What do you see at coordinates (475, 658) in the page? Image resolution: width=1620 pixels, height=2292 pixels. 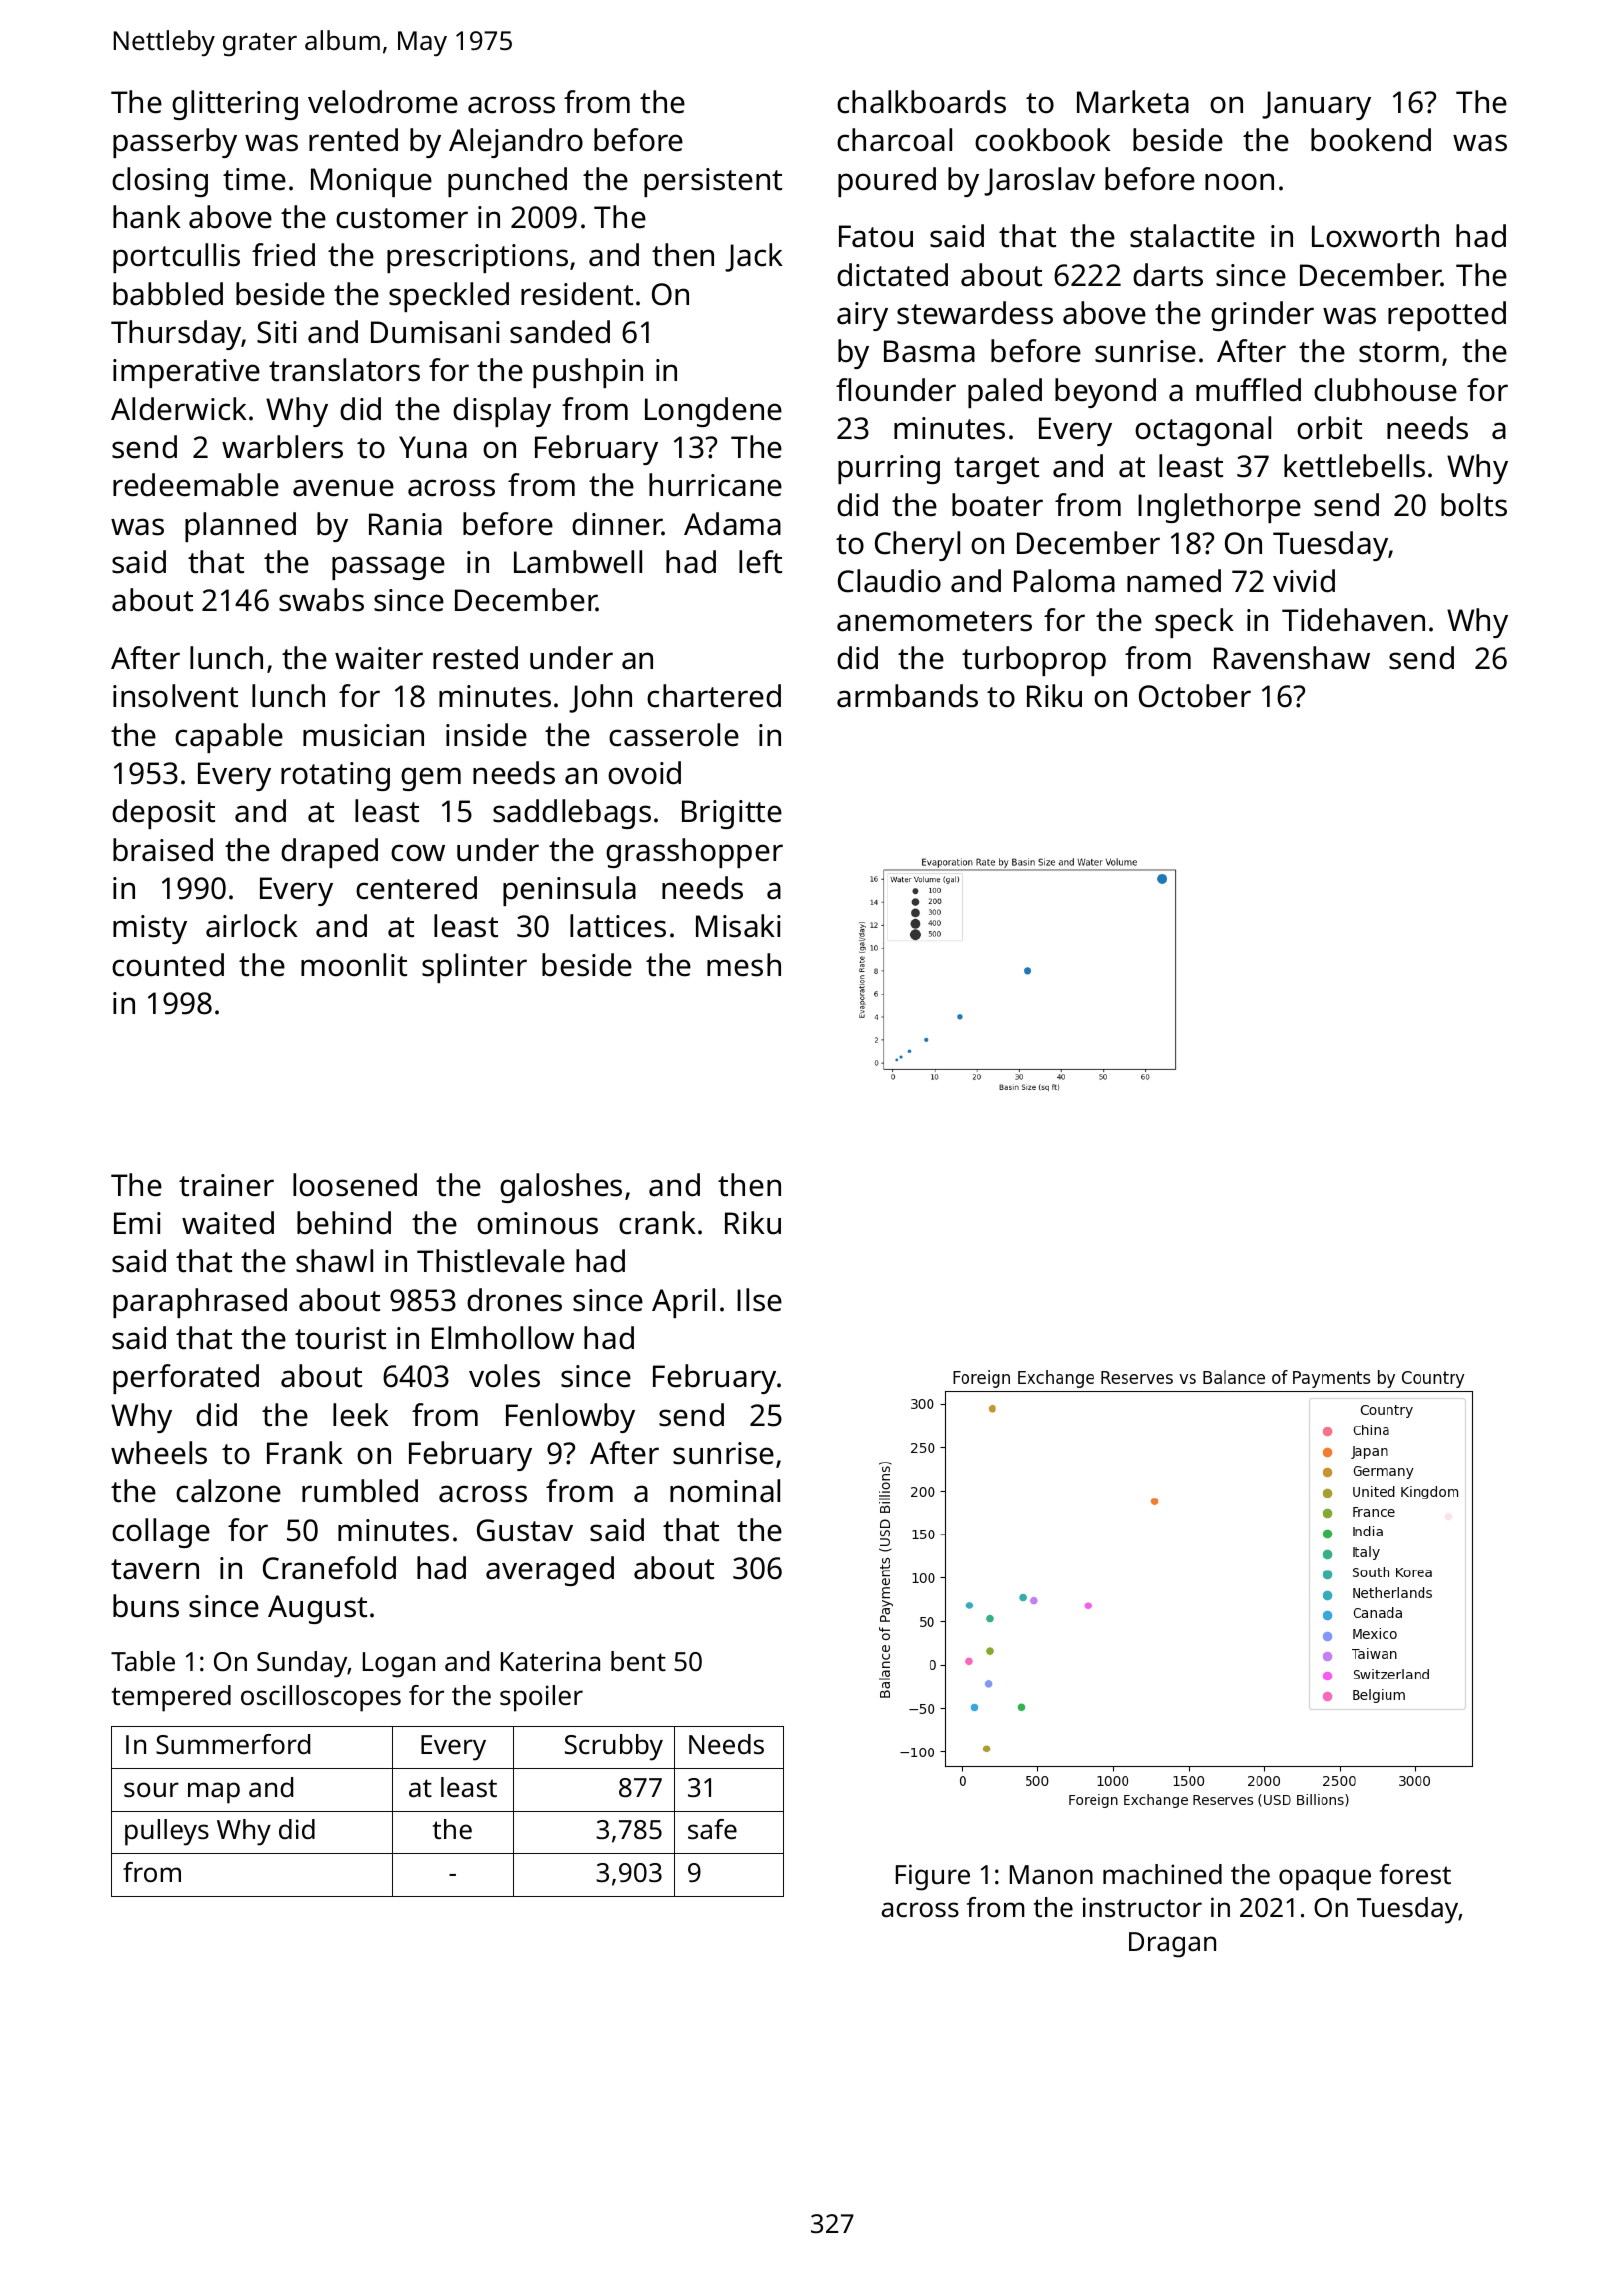 I see `rested` at bounding box center [475, 658].
